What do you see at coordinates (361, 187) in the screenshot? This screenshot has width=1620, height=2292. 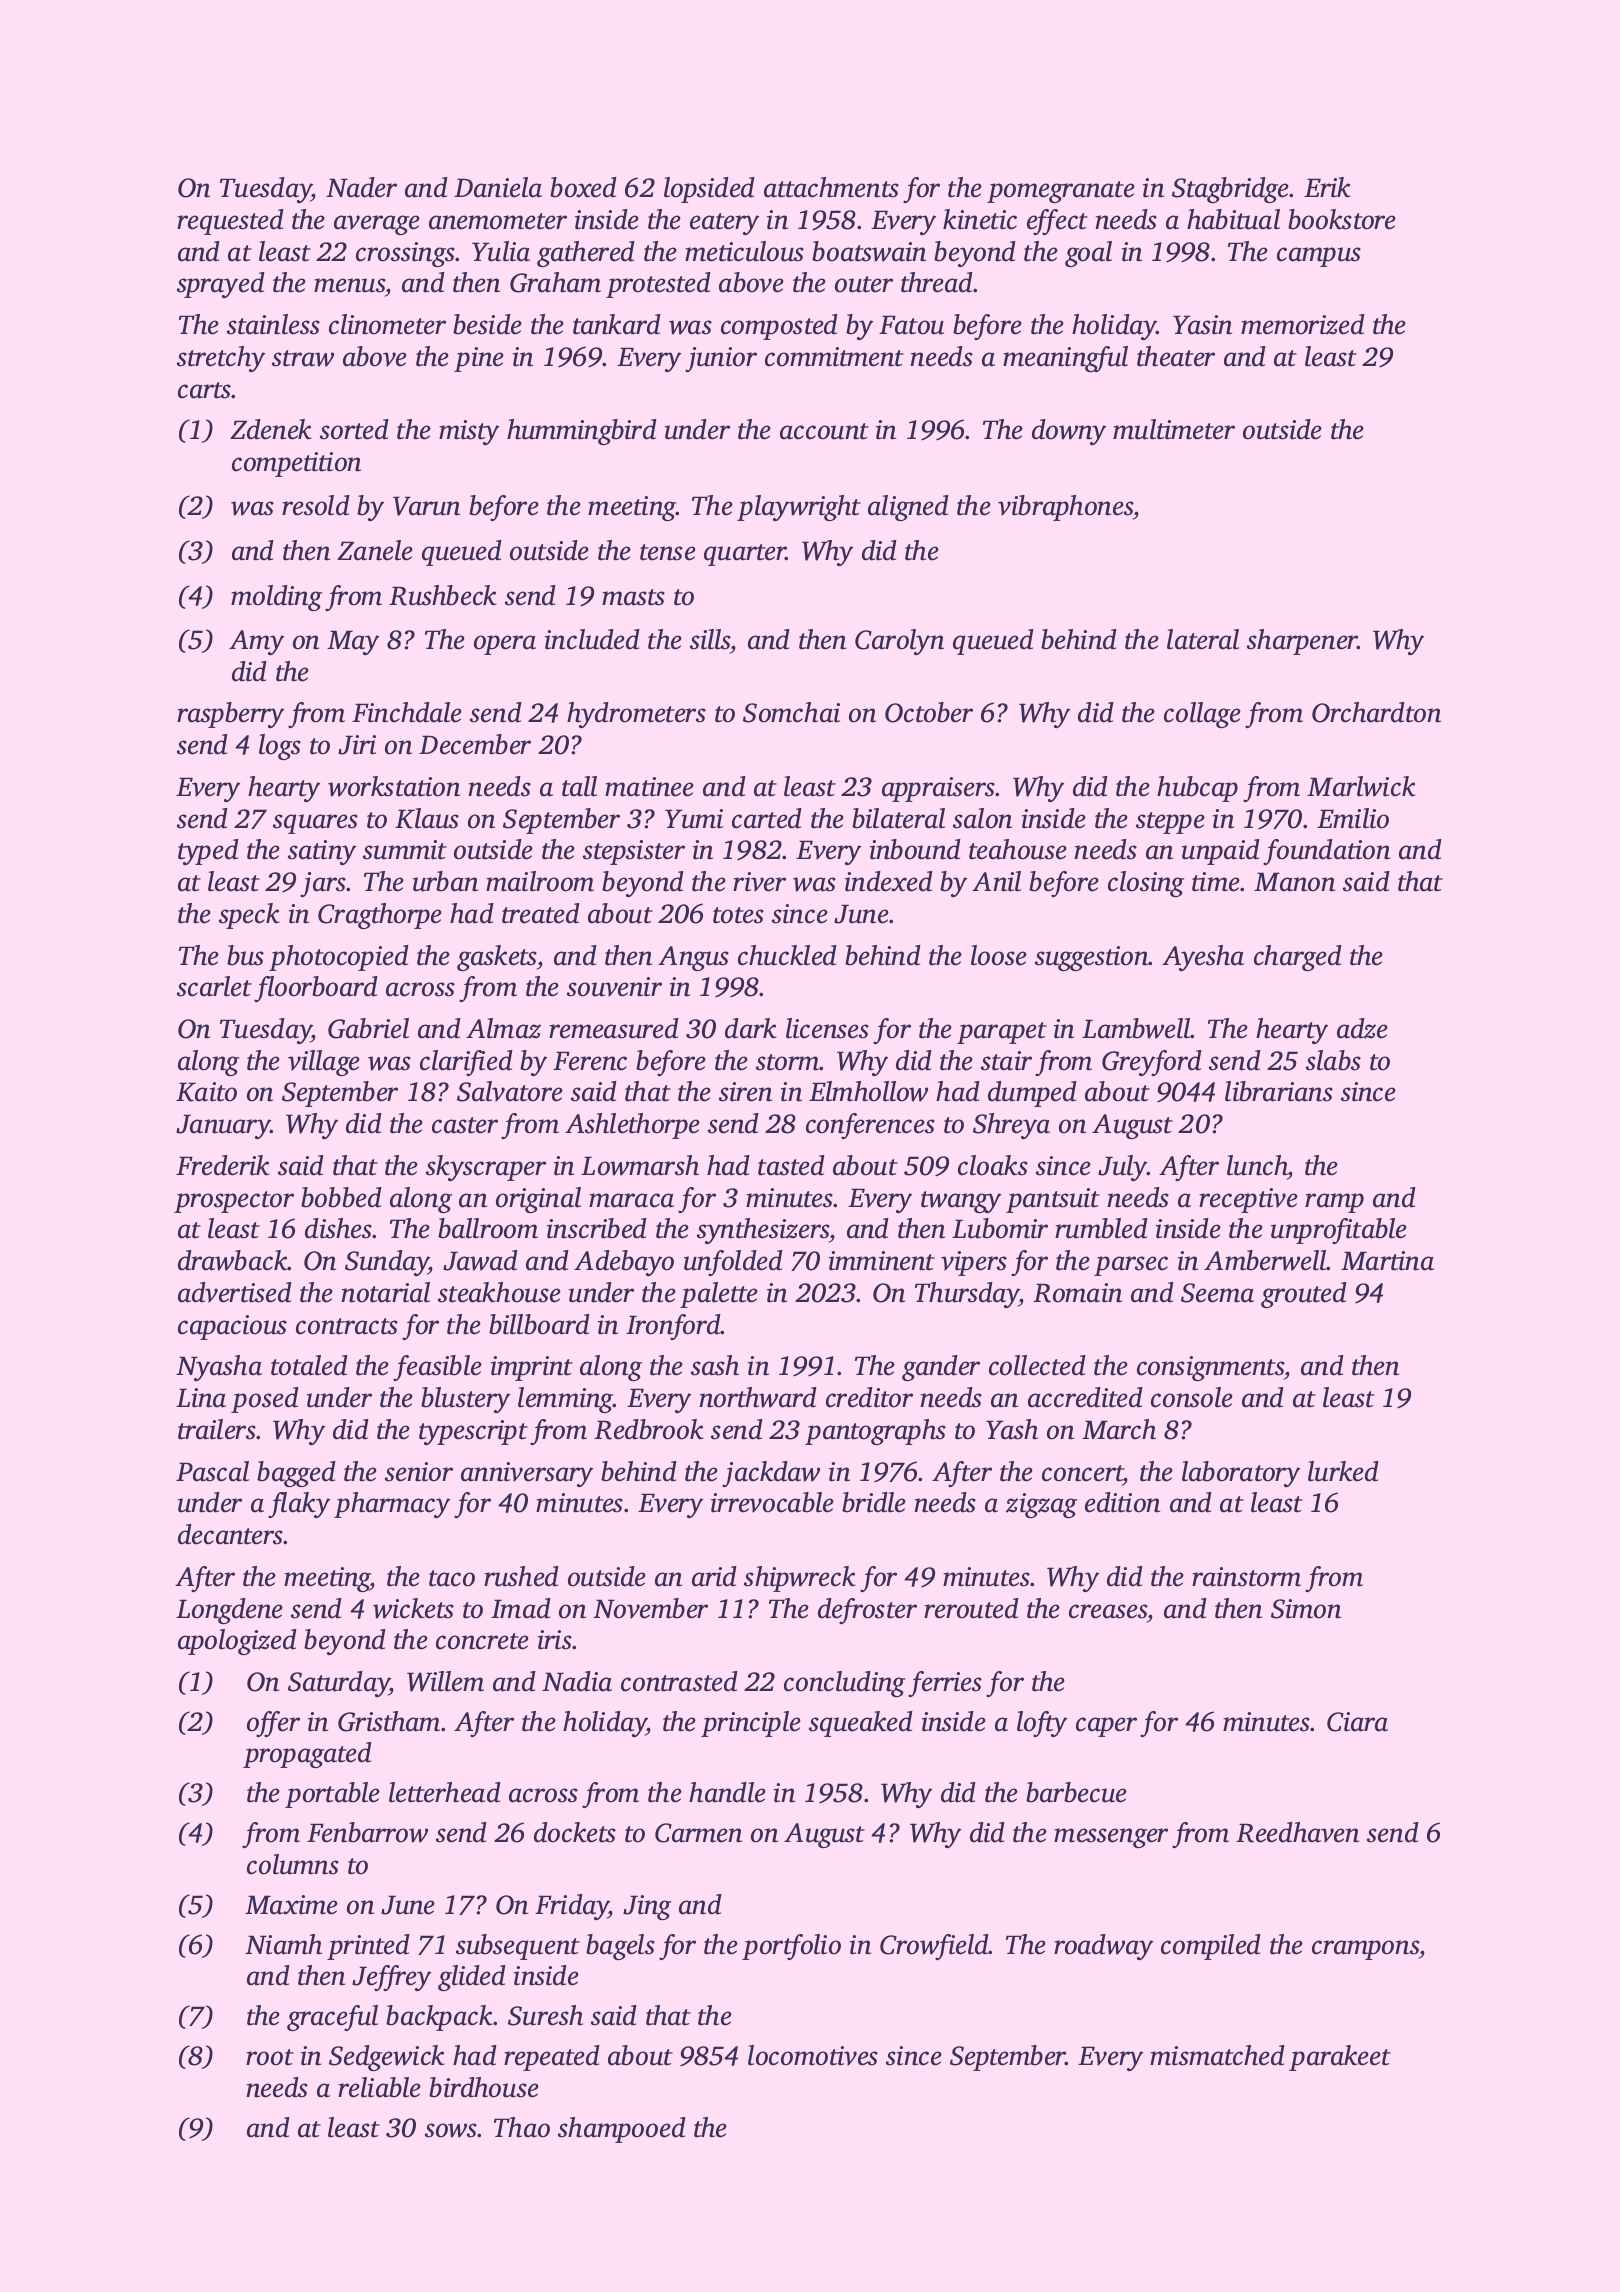 I see `Nader` at bounding box center [361, 187].
